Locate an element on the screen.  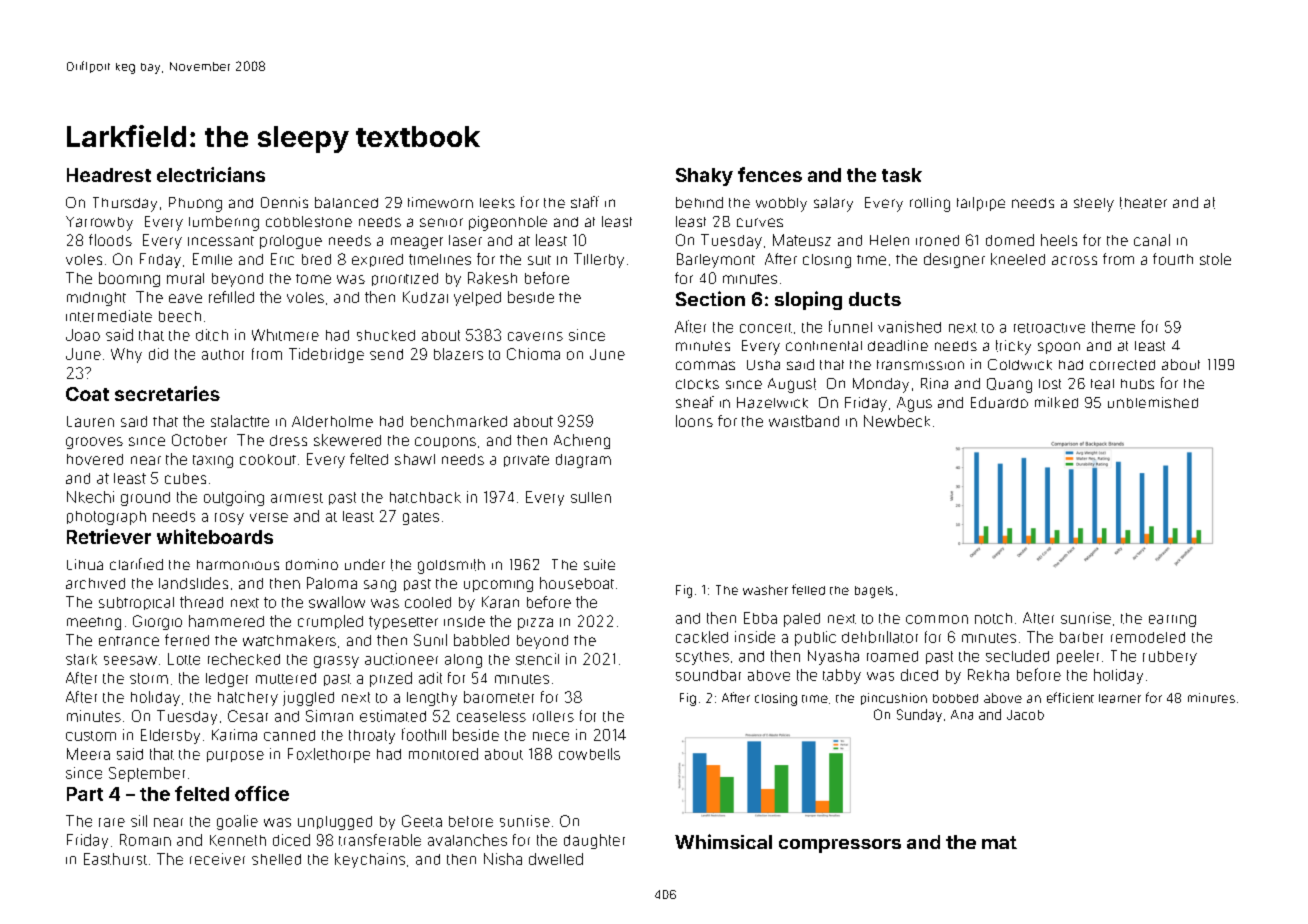
Shaky is located at coordinates (704, 177).
